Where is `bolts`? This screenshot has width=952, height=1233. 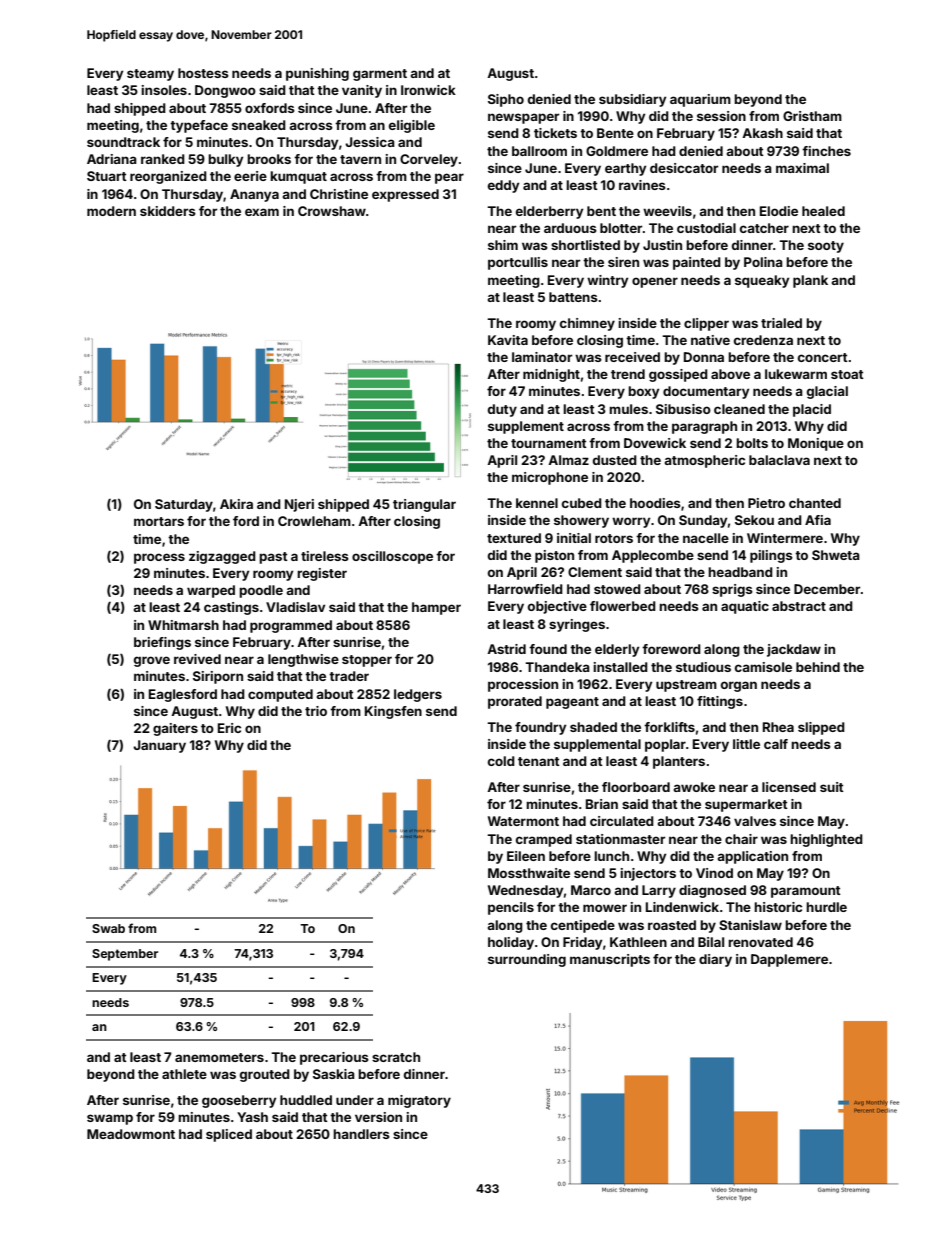 bolts is located at coordinates (752, 443).
